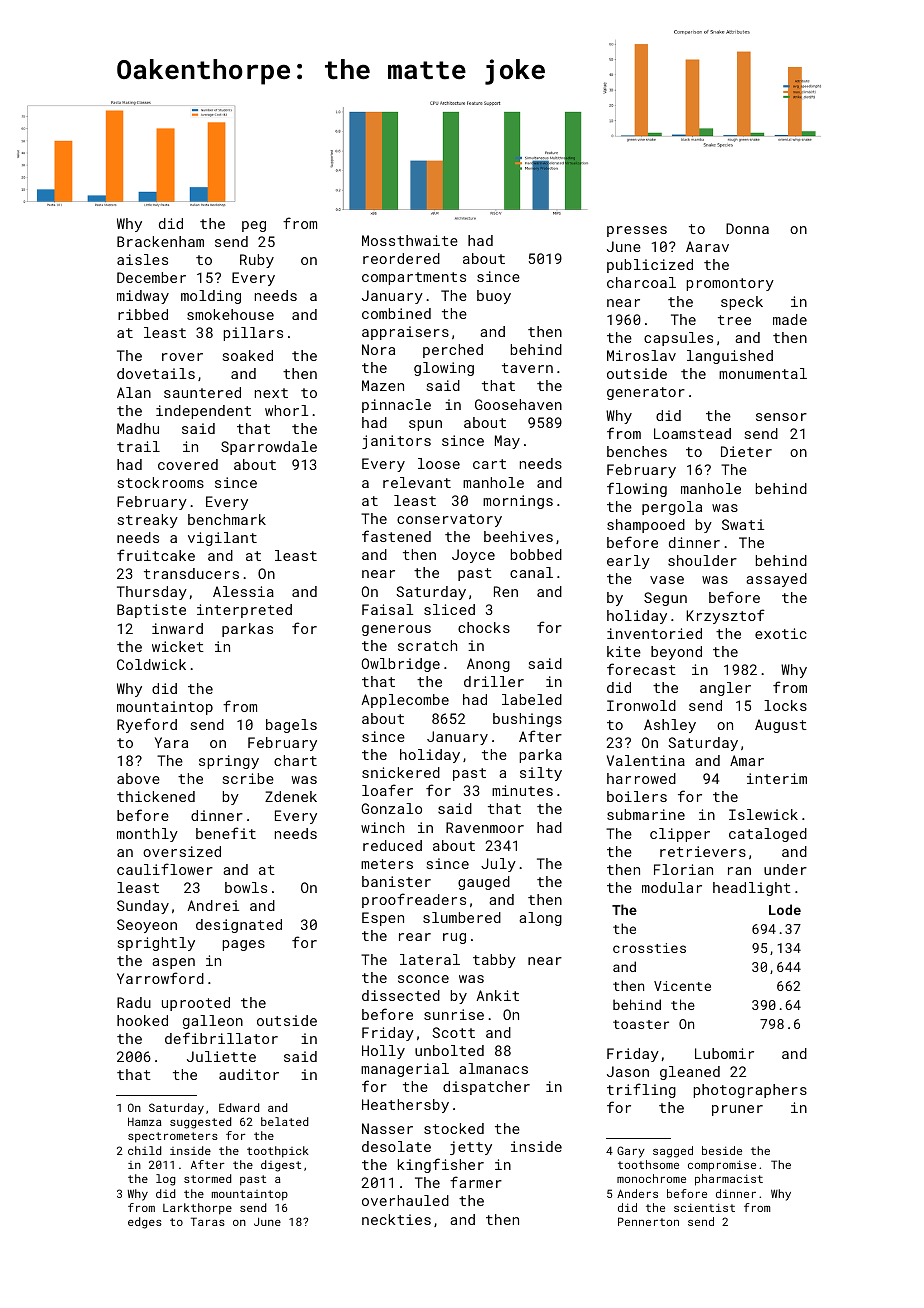 The height and width of the screenshot is (1308, 924). What do you see at coordinates (248, 778) in the screenshot?
I see `scribe` at bounding box center [248, 778].
